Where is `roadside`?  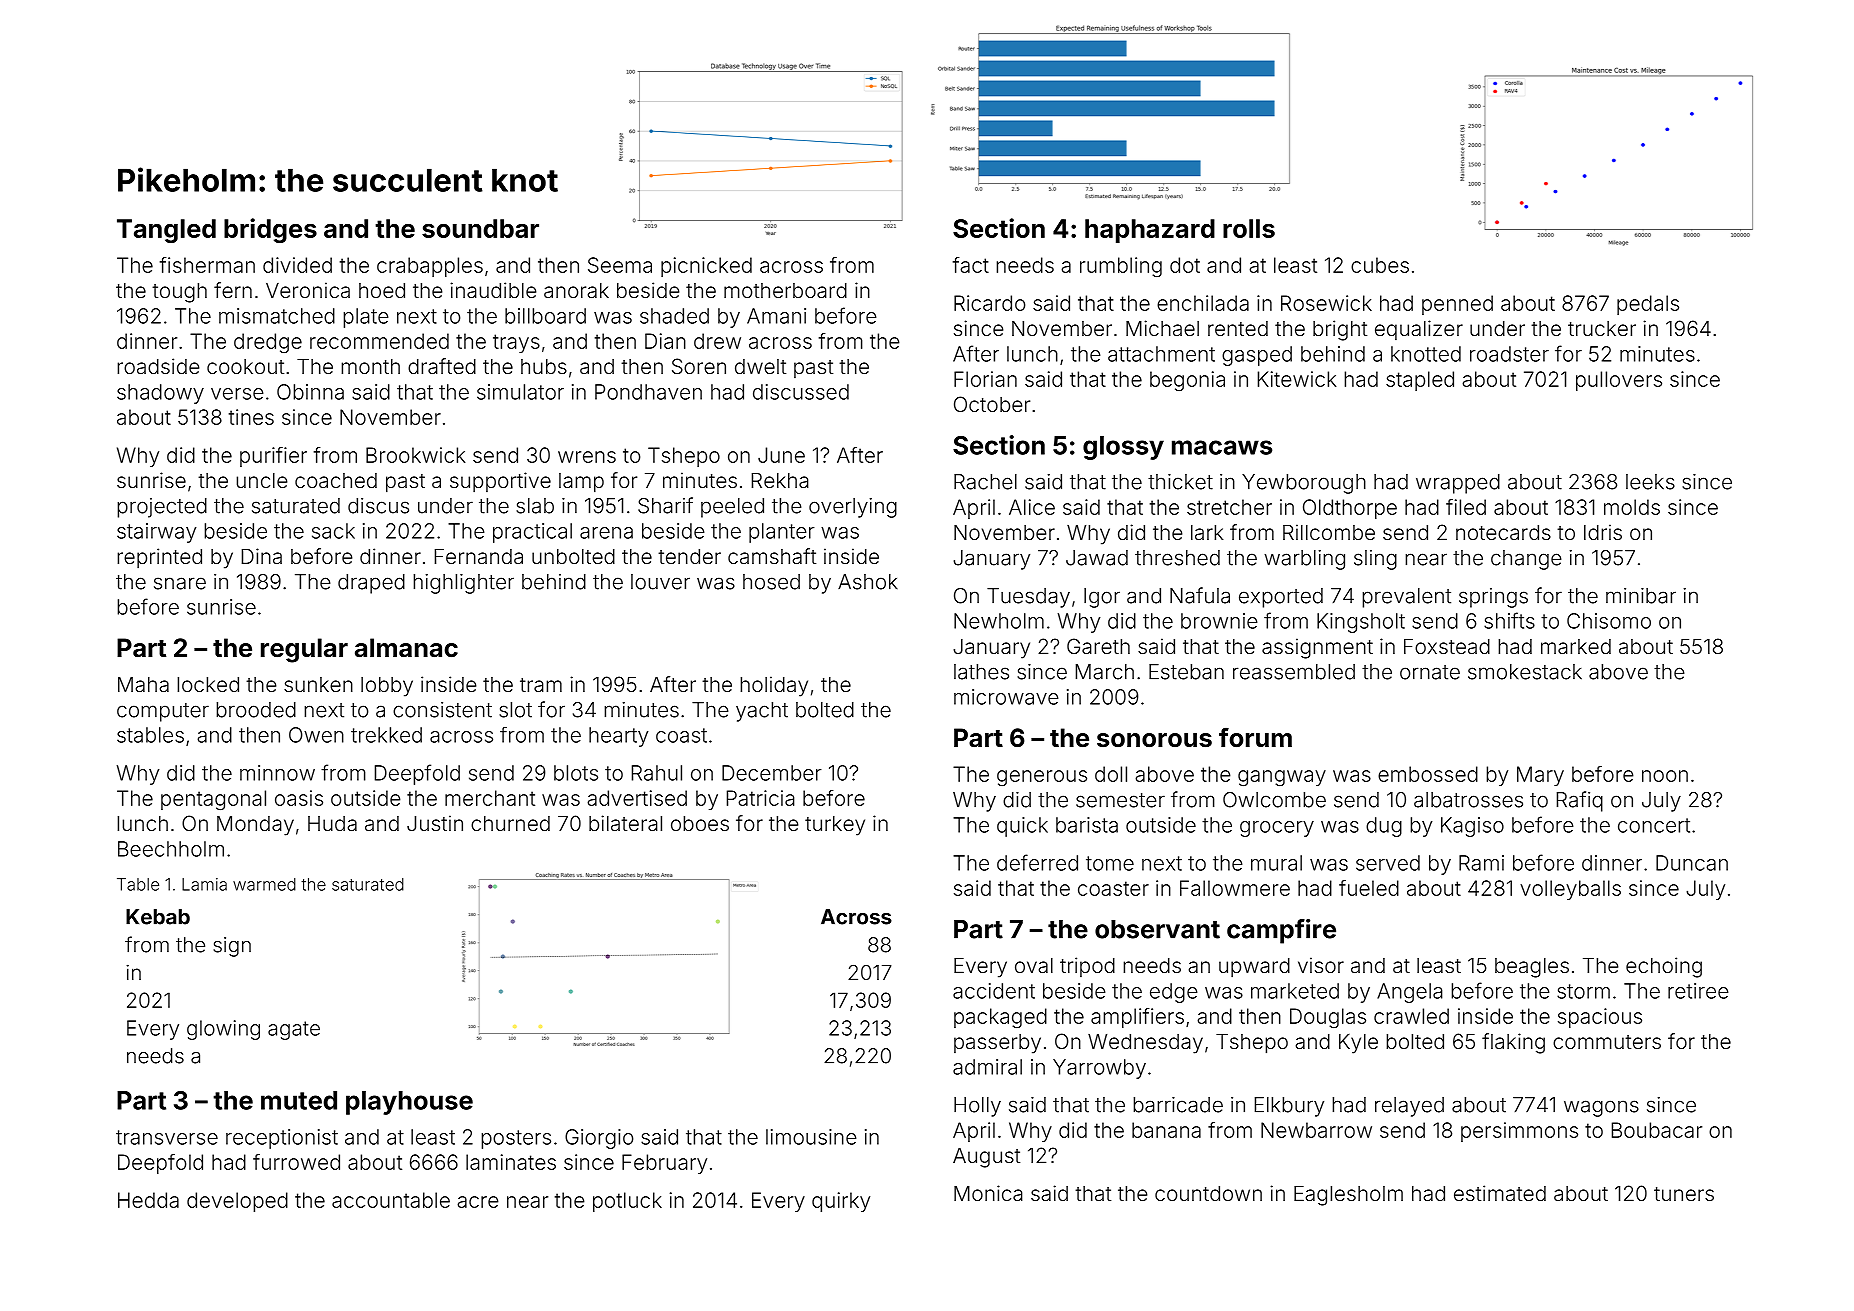
roadside is located at coordinates (158, 366).
